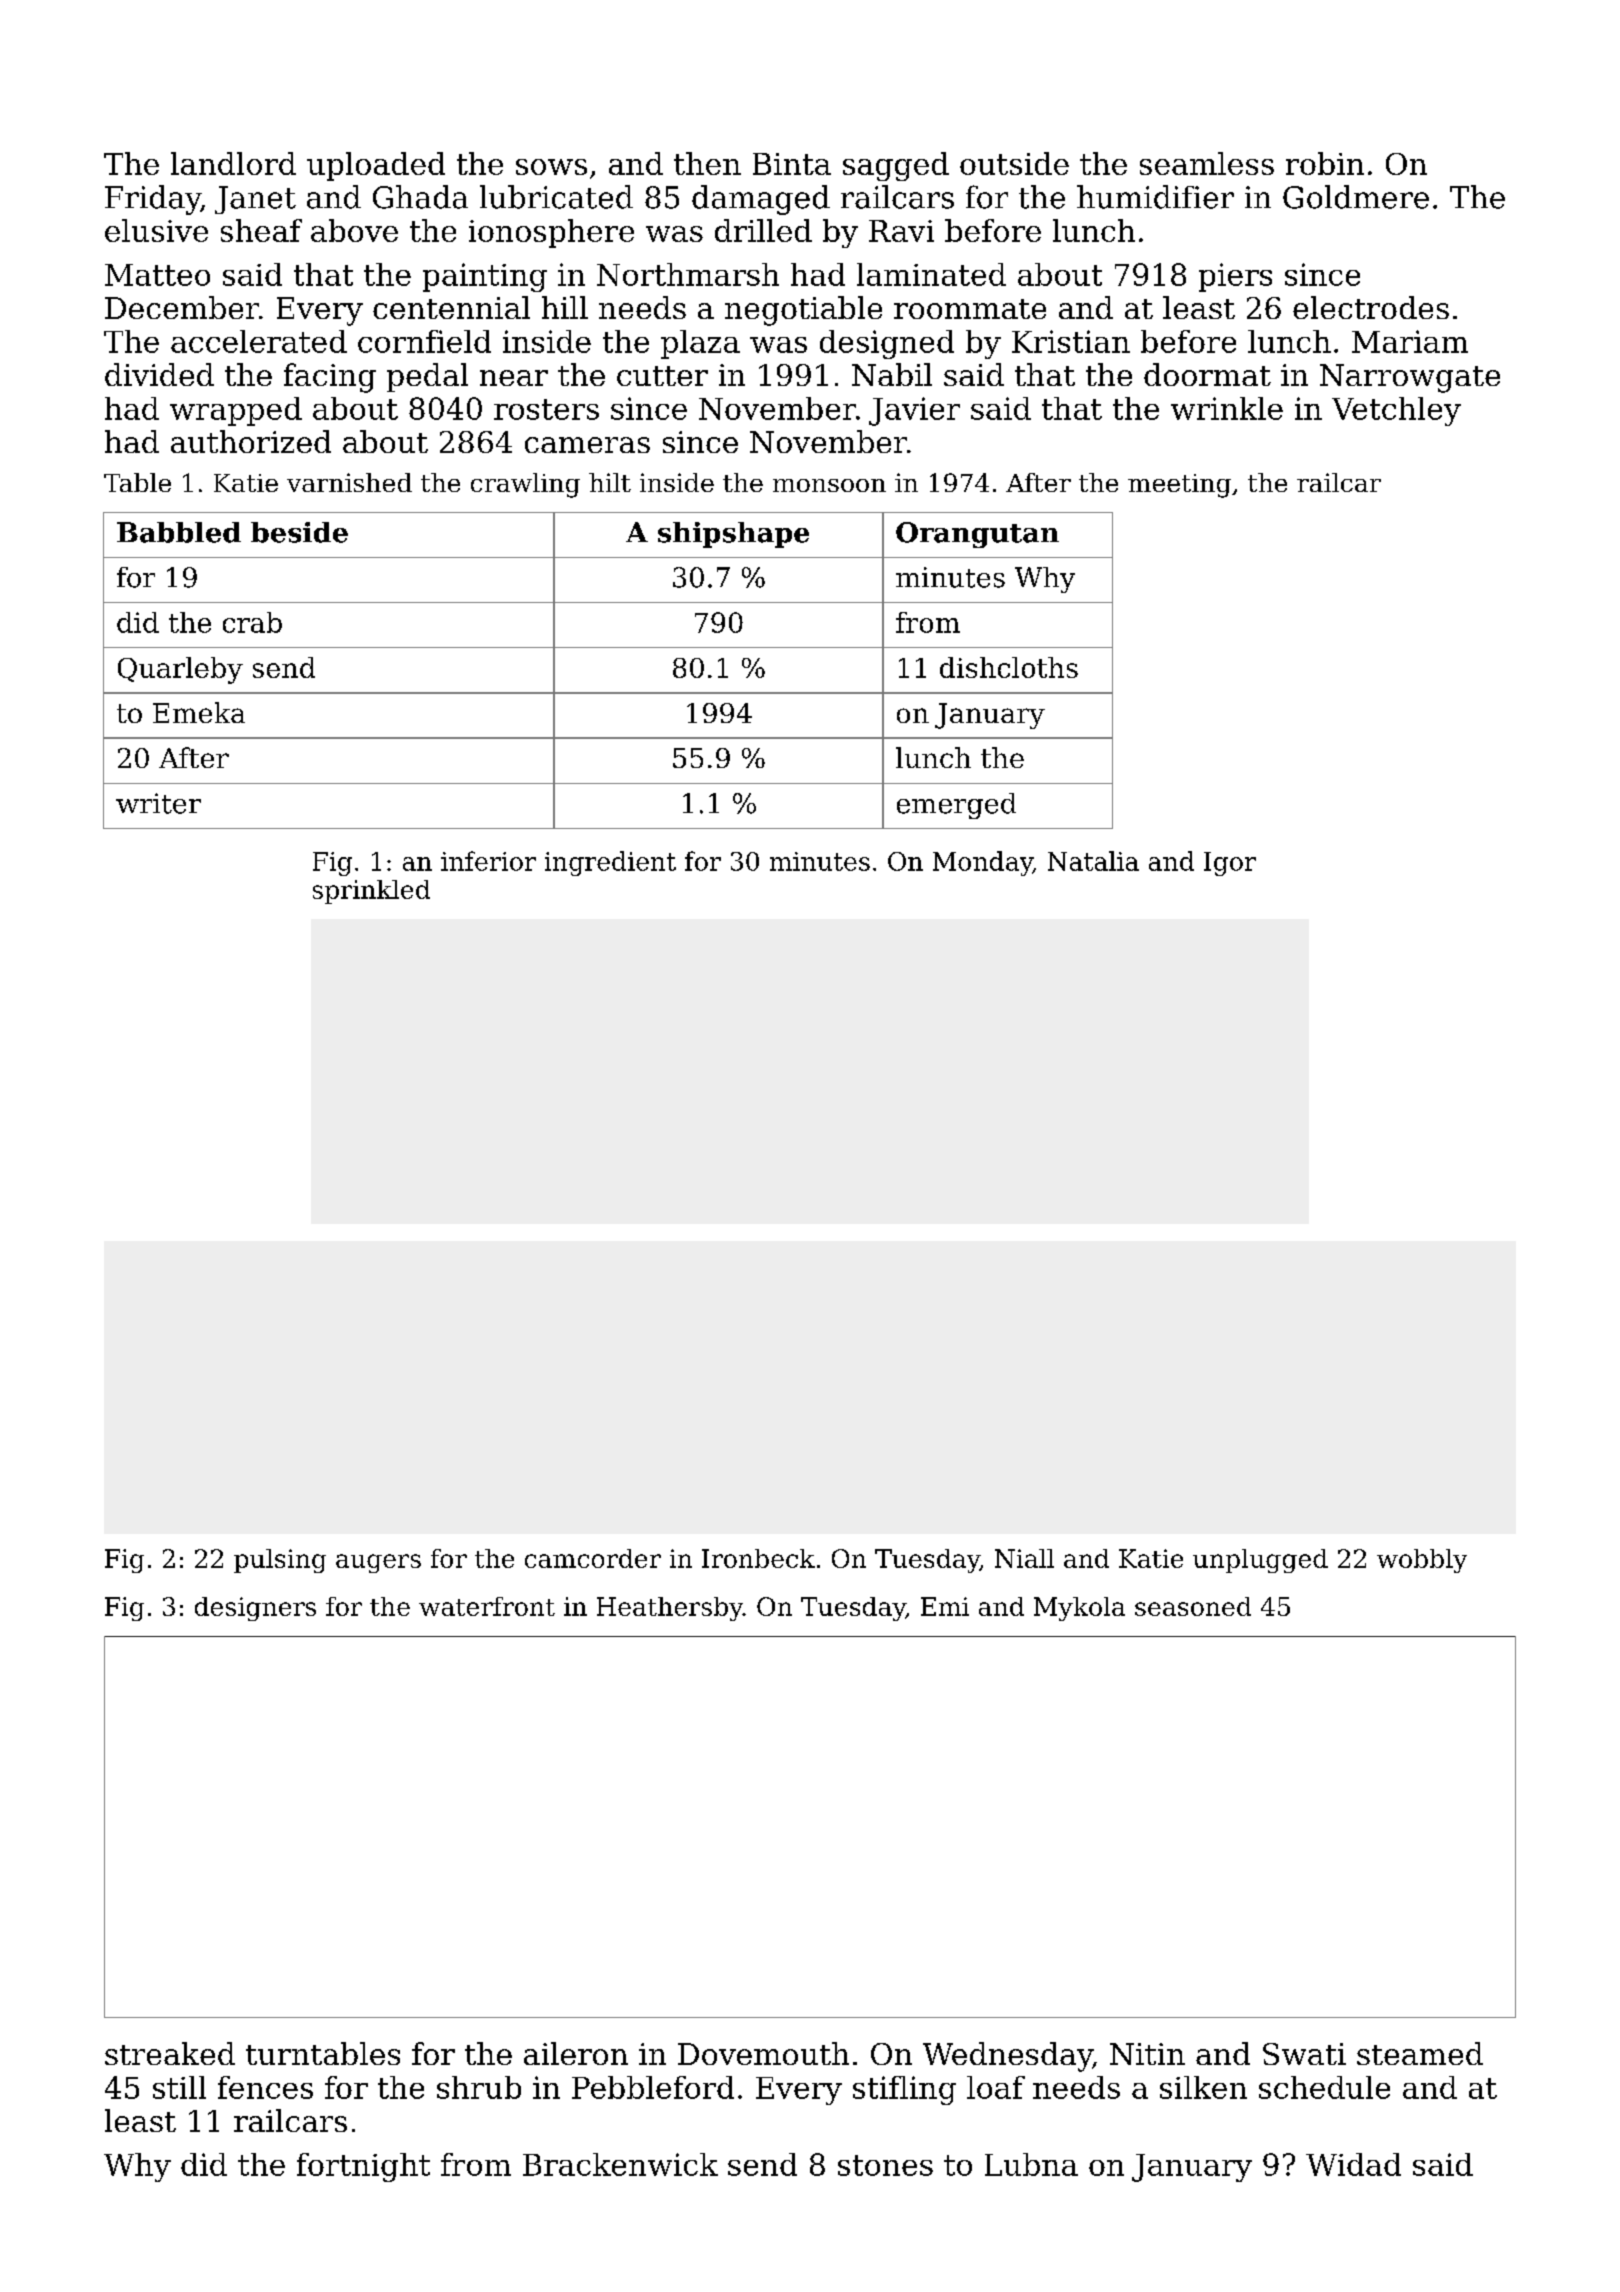  Describe the element at coordinates (363, 2167) in the screenshot. I see `fortnight` at that location.
